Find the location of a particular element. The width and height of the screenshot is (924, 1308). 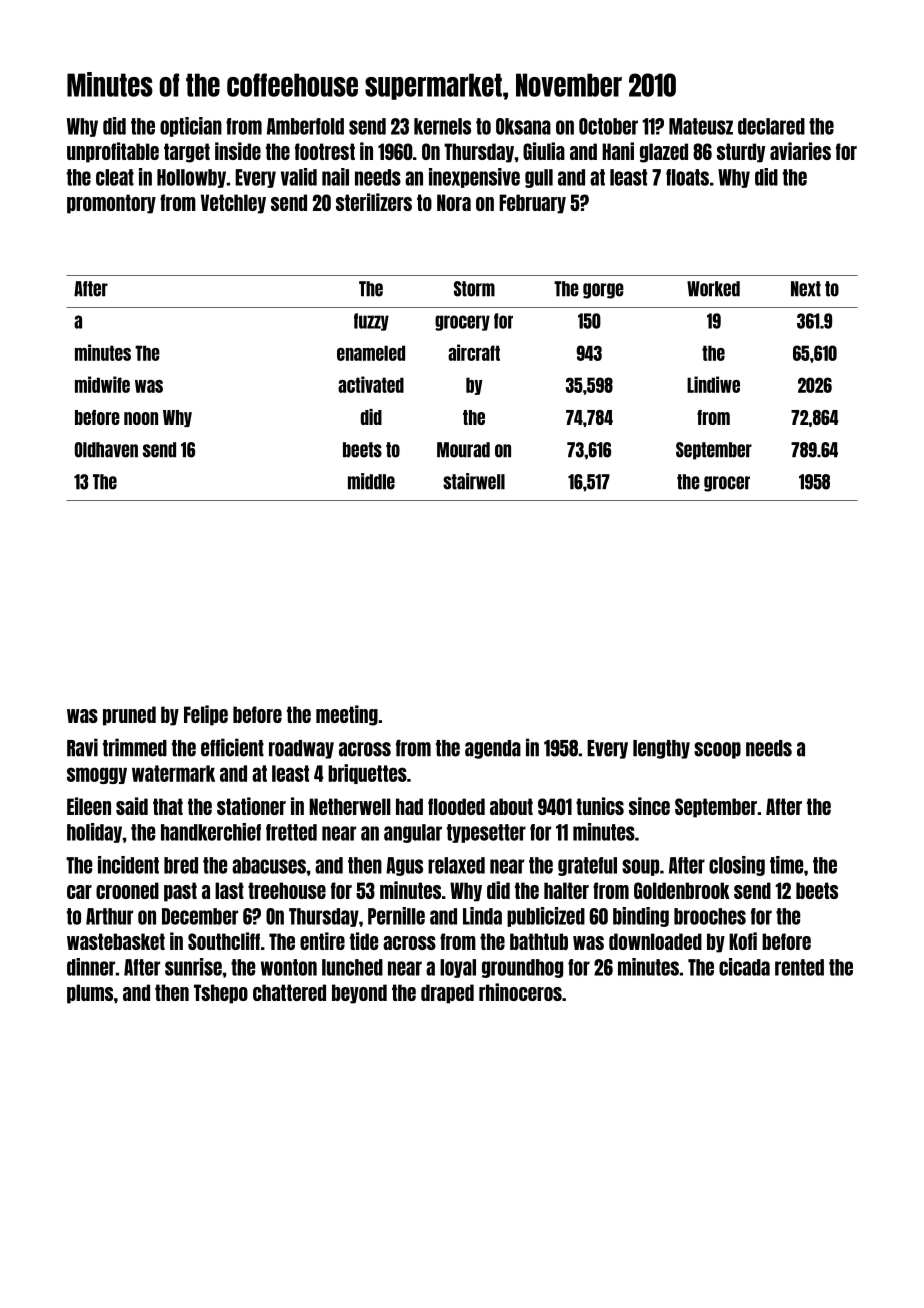

sturdy is located at coordinates (741, 153).
